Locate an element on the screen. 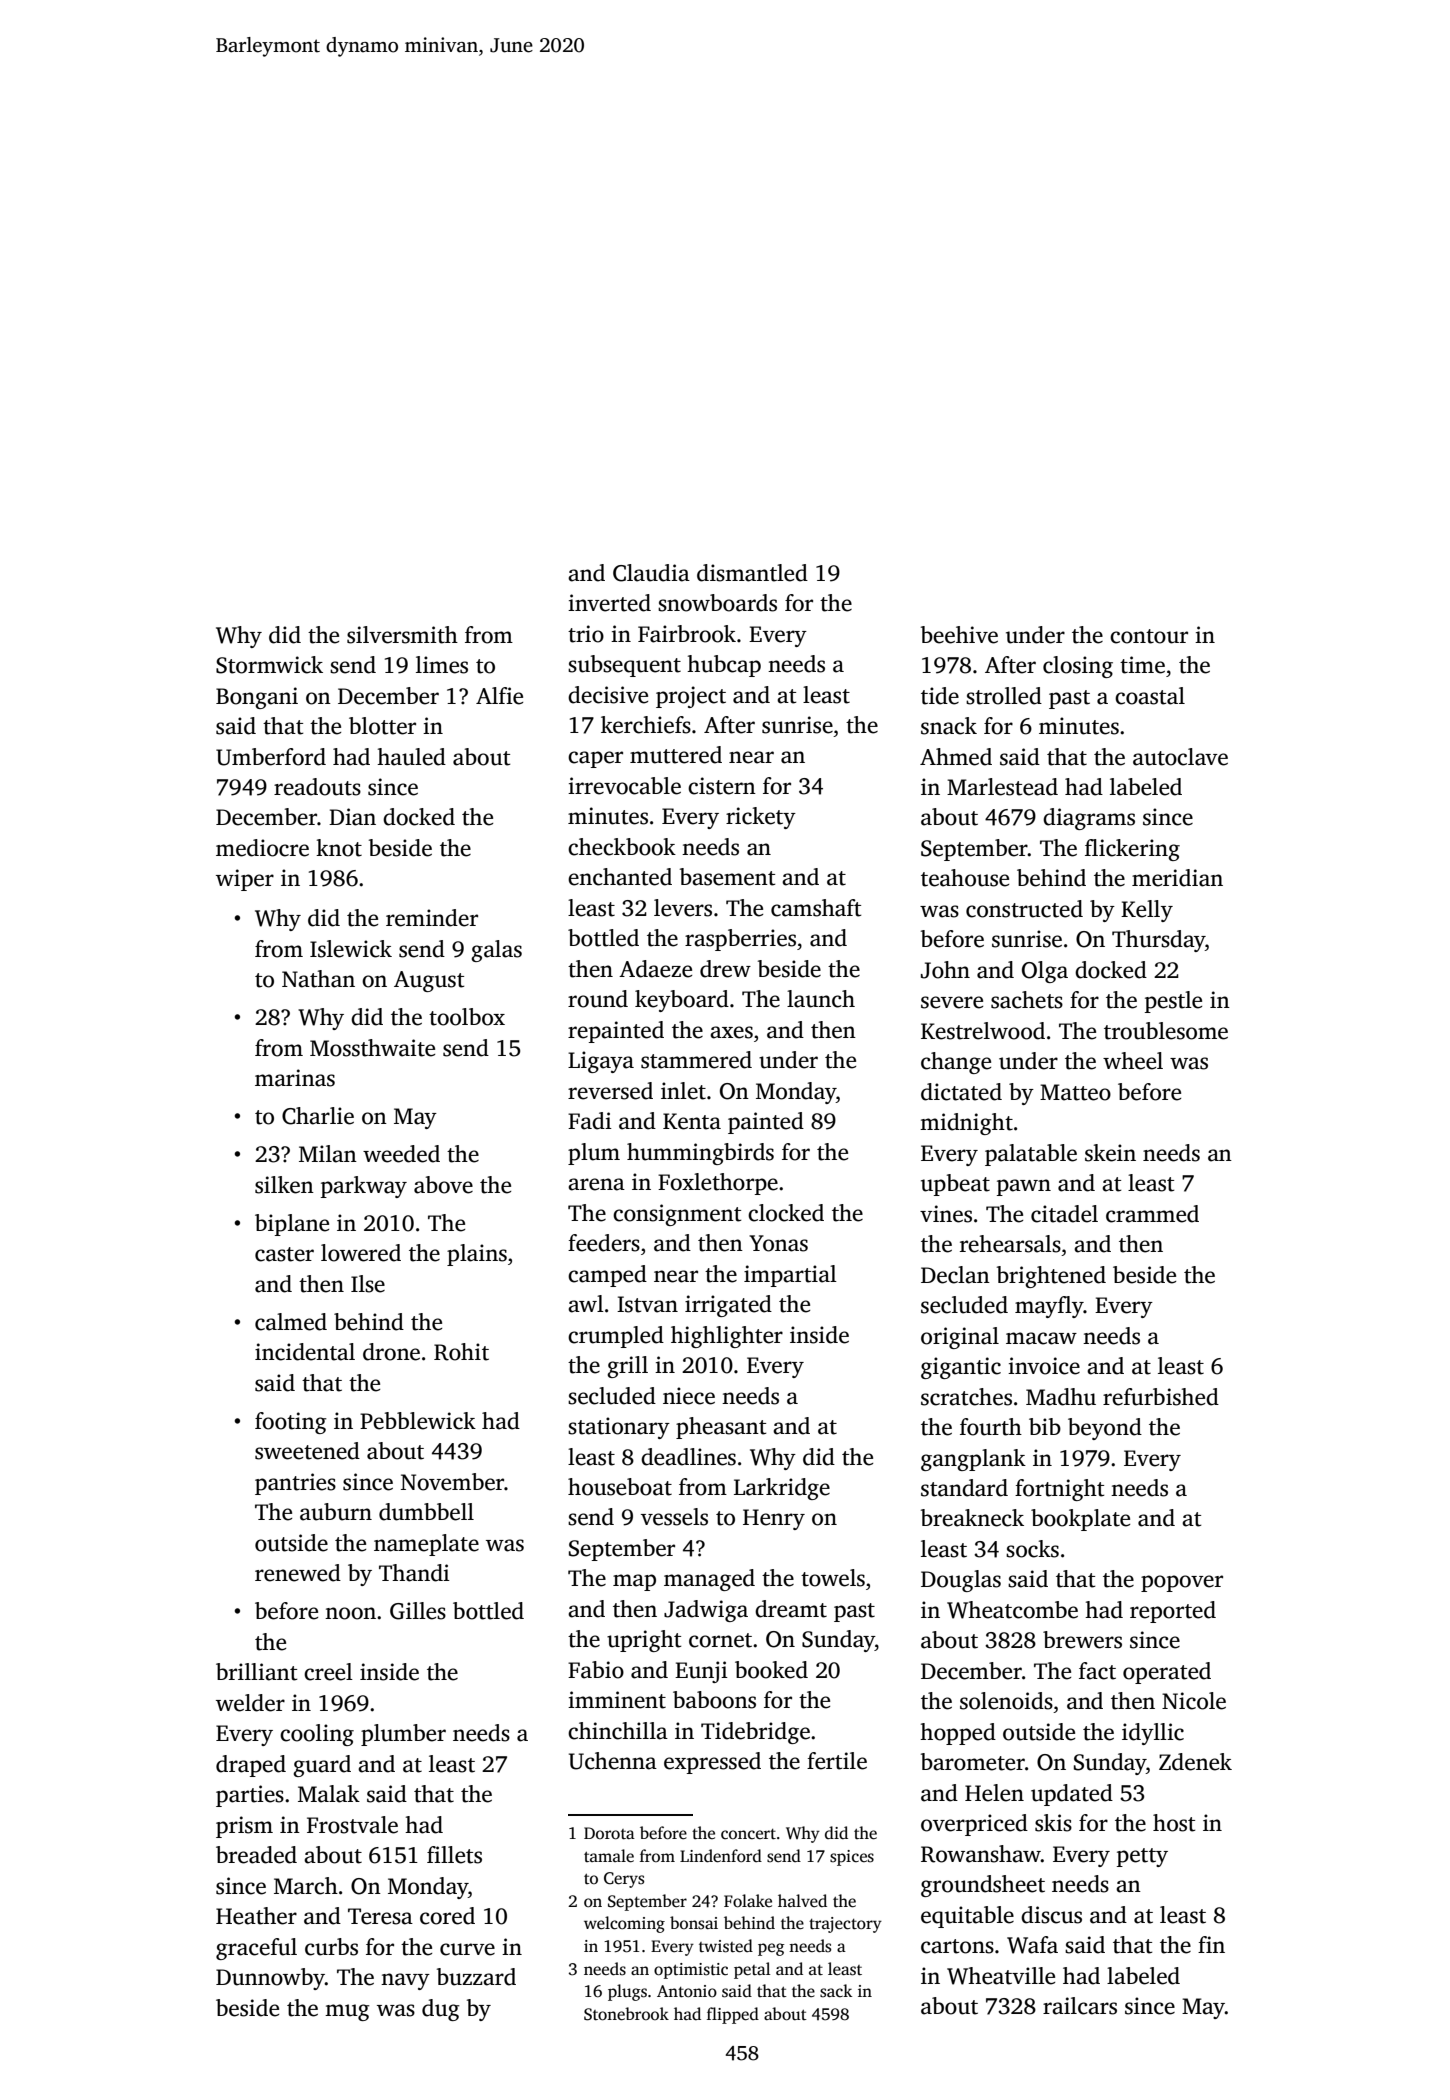  inverted is located at coordinates (609, 603).
